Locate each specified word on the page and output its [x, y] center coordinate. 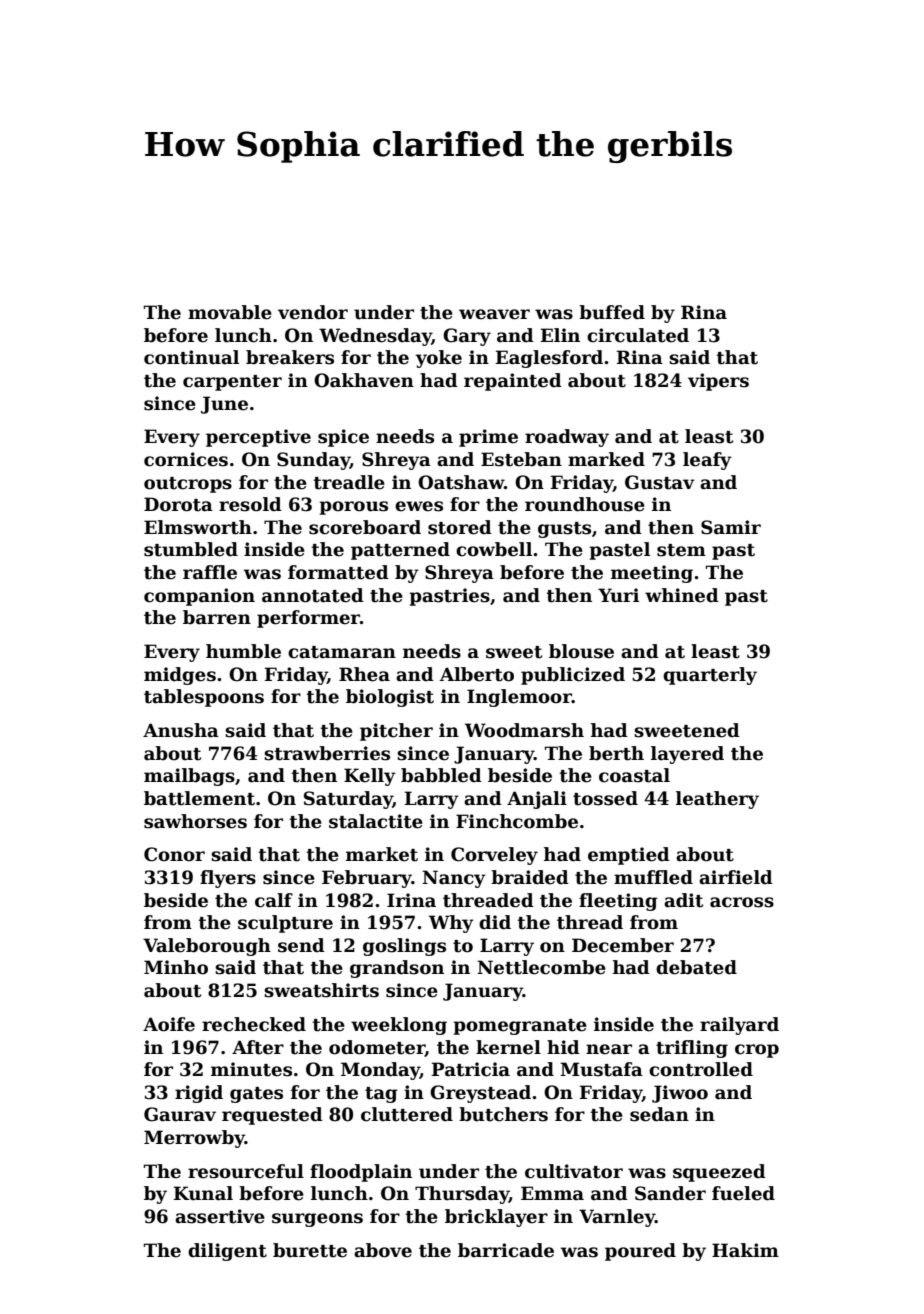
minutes [251, 1069]
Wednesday [375, 337]
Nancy [454, 879]
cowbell [494, 549]
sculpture [285, 924]
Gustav [660, 482]
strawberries [327, 753]
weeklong [399, 1026]
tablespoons [204, 698]
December [623, 945]
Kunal [203, 1193]
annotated [313, 595]
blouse [581, 651]
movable [230, 312]
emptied [629, 856]
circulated [638, 335]
